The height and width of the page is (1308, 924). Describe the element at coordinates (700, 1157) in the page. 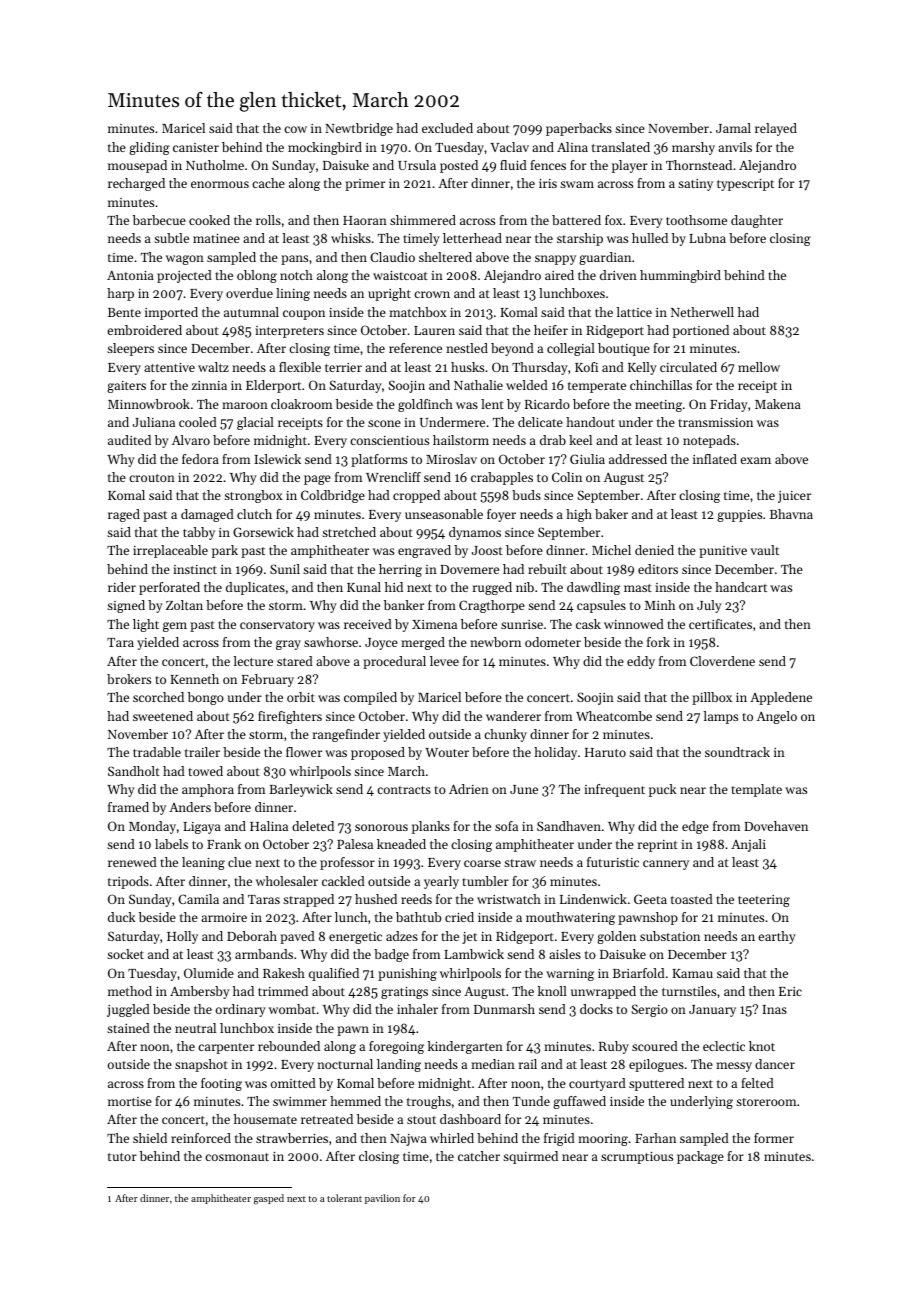

I see `package` at that location.
